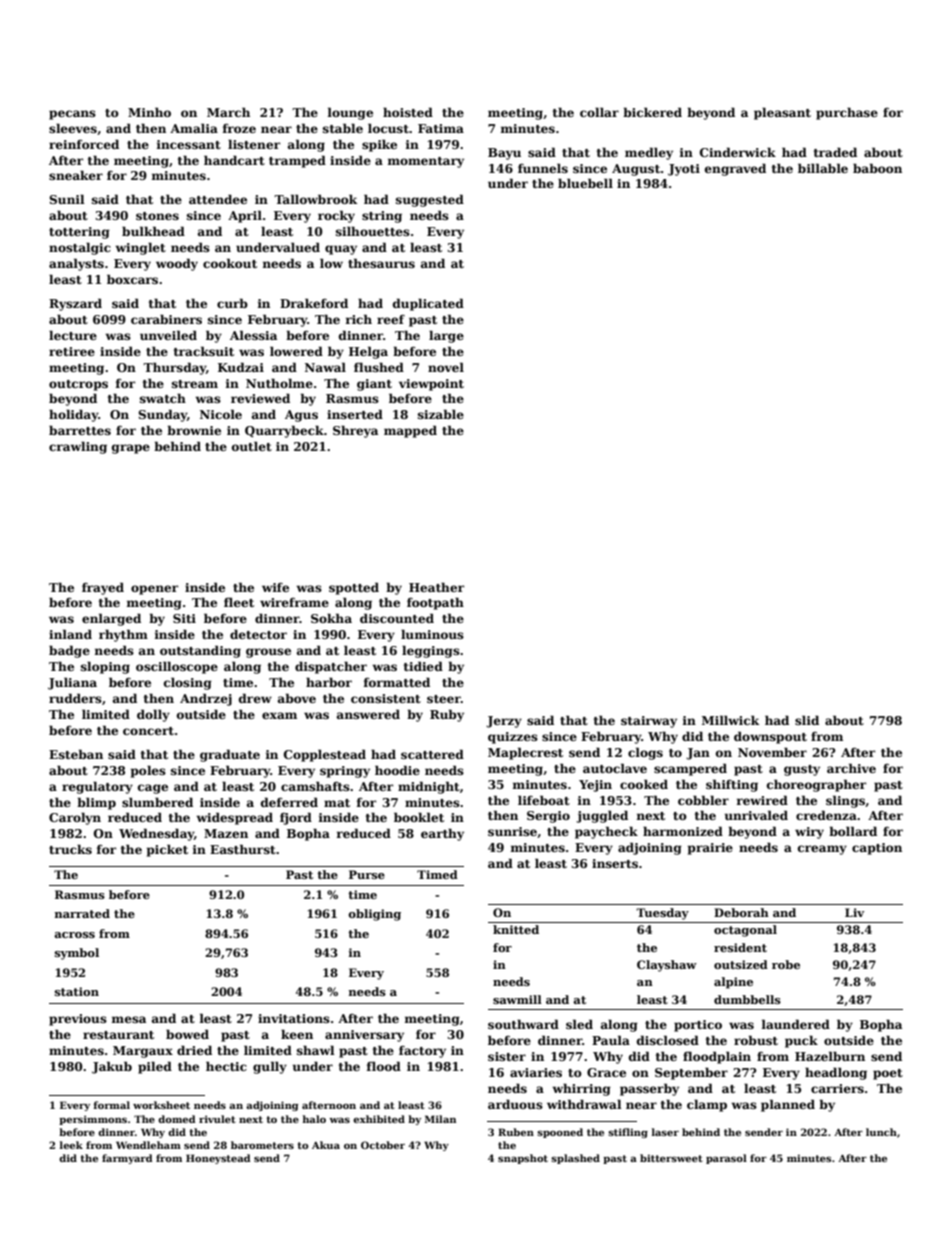  What do you see at coordinates (157, 802) in the screenshot?
I see `slumbered` at bounding box center [157, 802].
